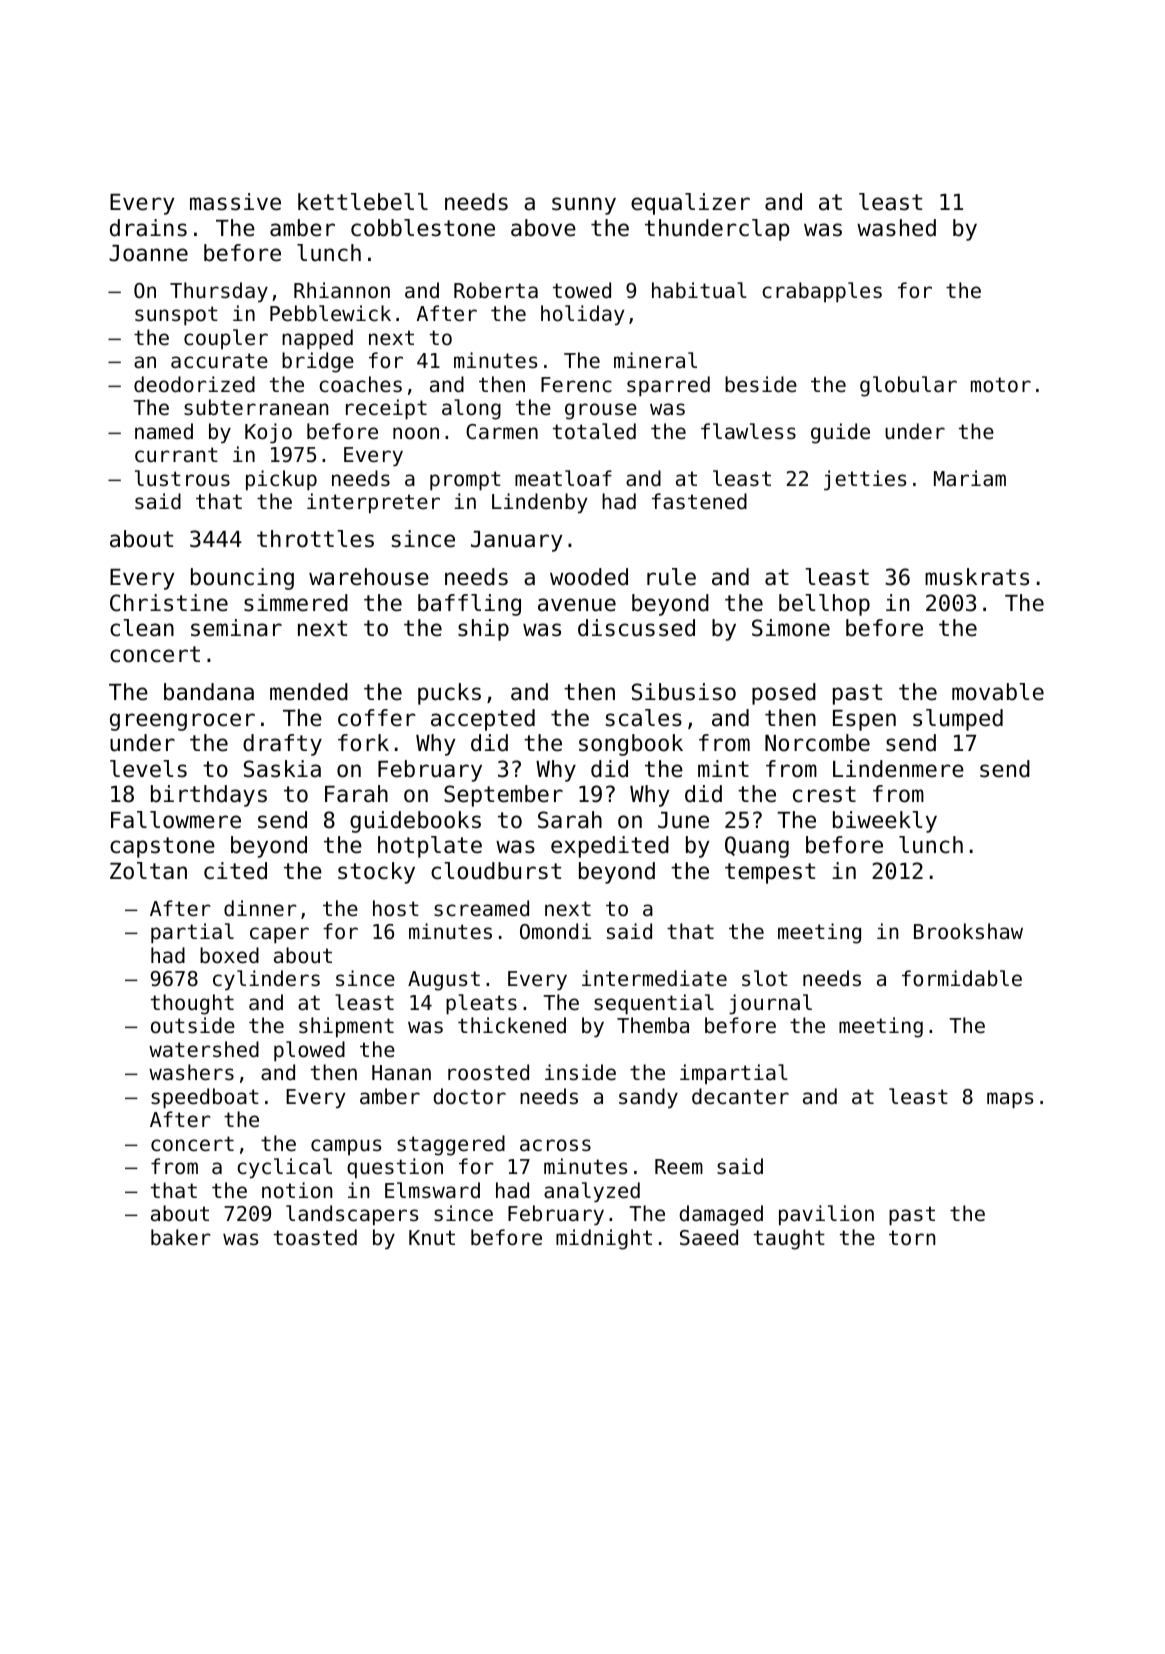 This document has height=1654, width=1165. What do you see at coordinates (148, 228) in the document?
I see `drains` at bounding box center [148, 228].
